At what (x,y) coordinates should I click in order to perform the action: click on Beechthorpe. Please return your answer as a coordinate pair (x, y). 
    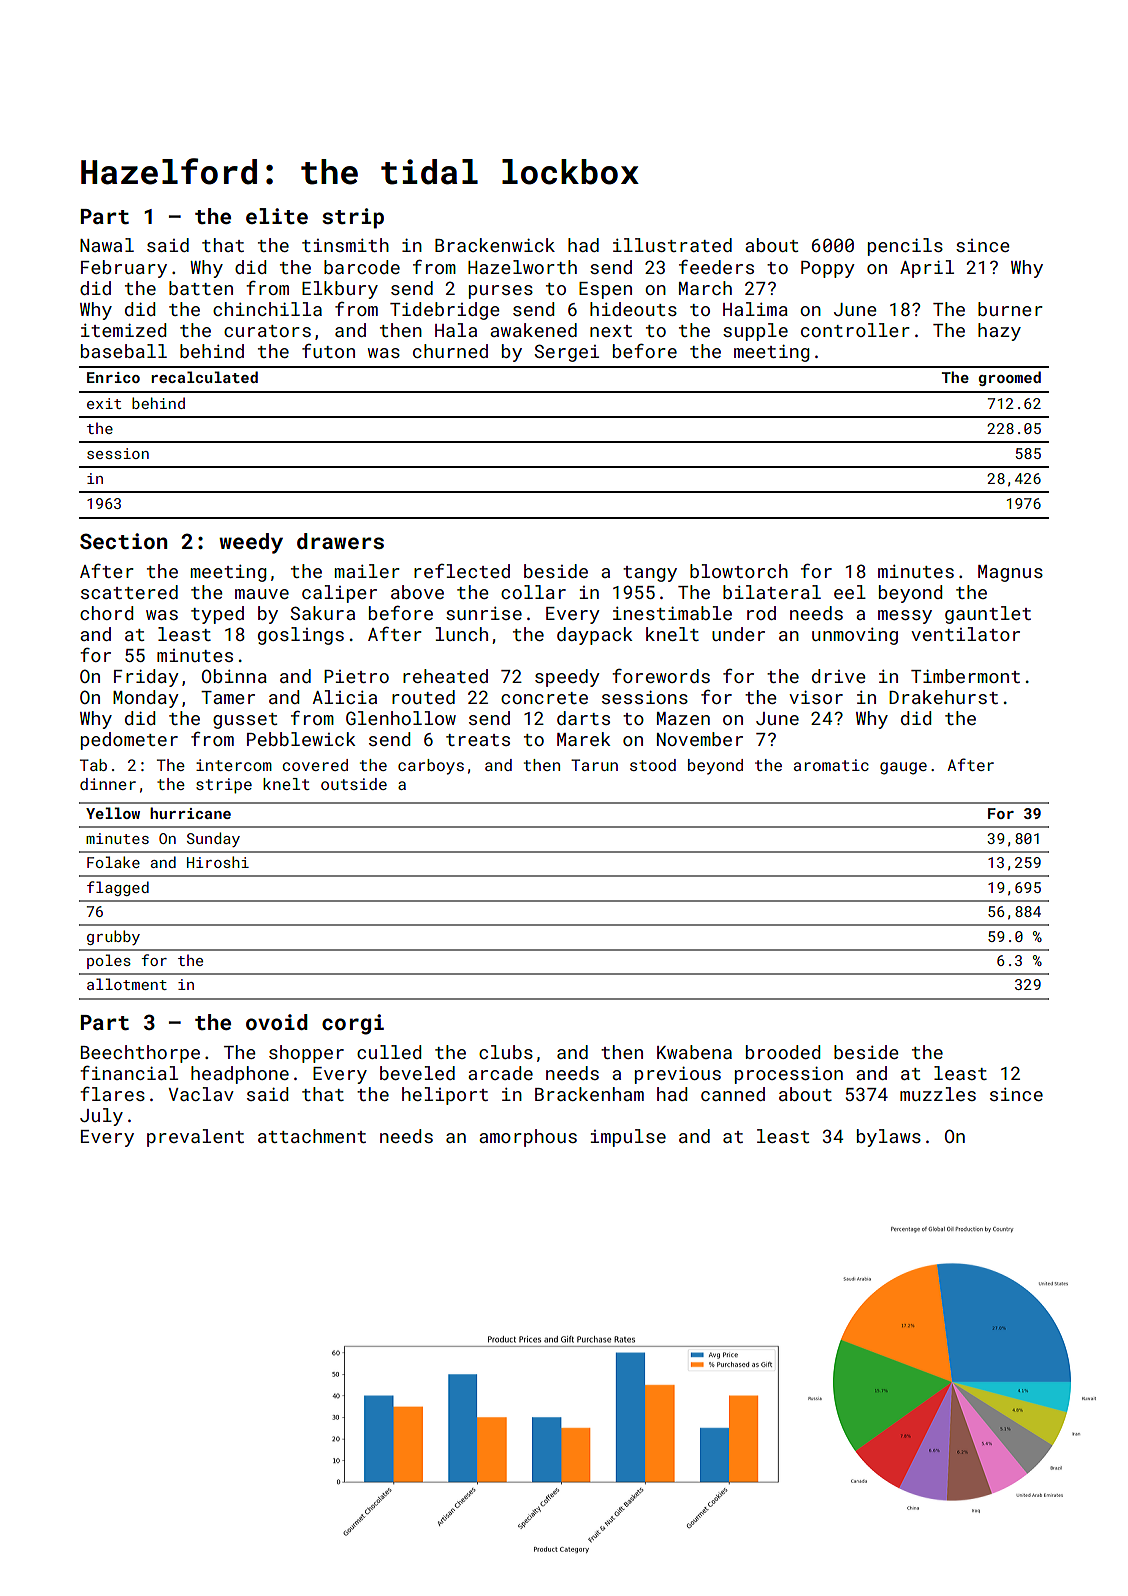
    Looking at the image, I should click on (140, 1054).
